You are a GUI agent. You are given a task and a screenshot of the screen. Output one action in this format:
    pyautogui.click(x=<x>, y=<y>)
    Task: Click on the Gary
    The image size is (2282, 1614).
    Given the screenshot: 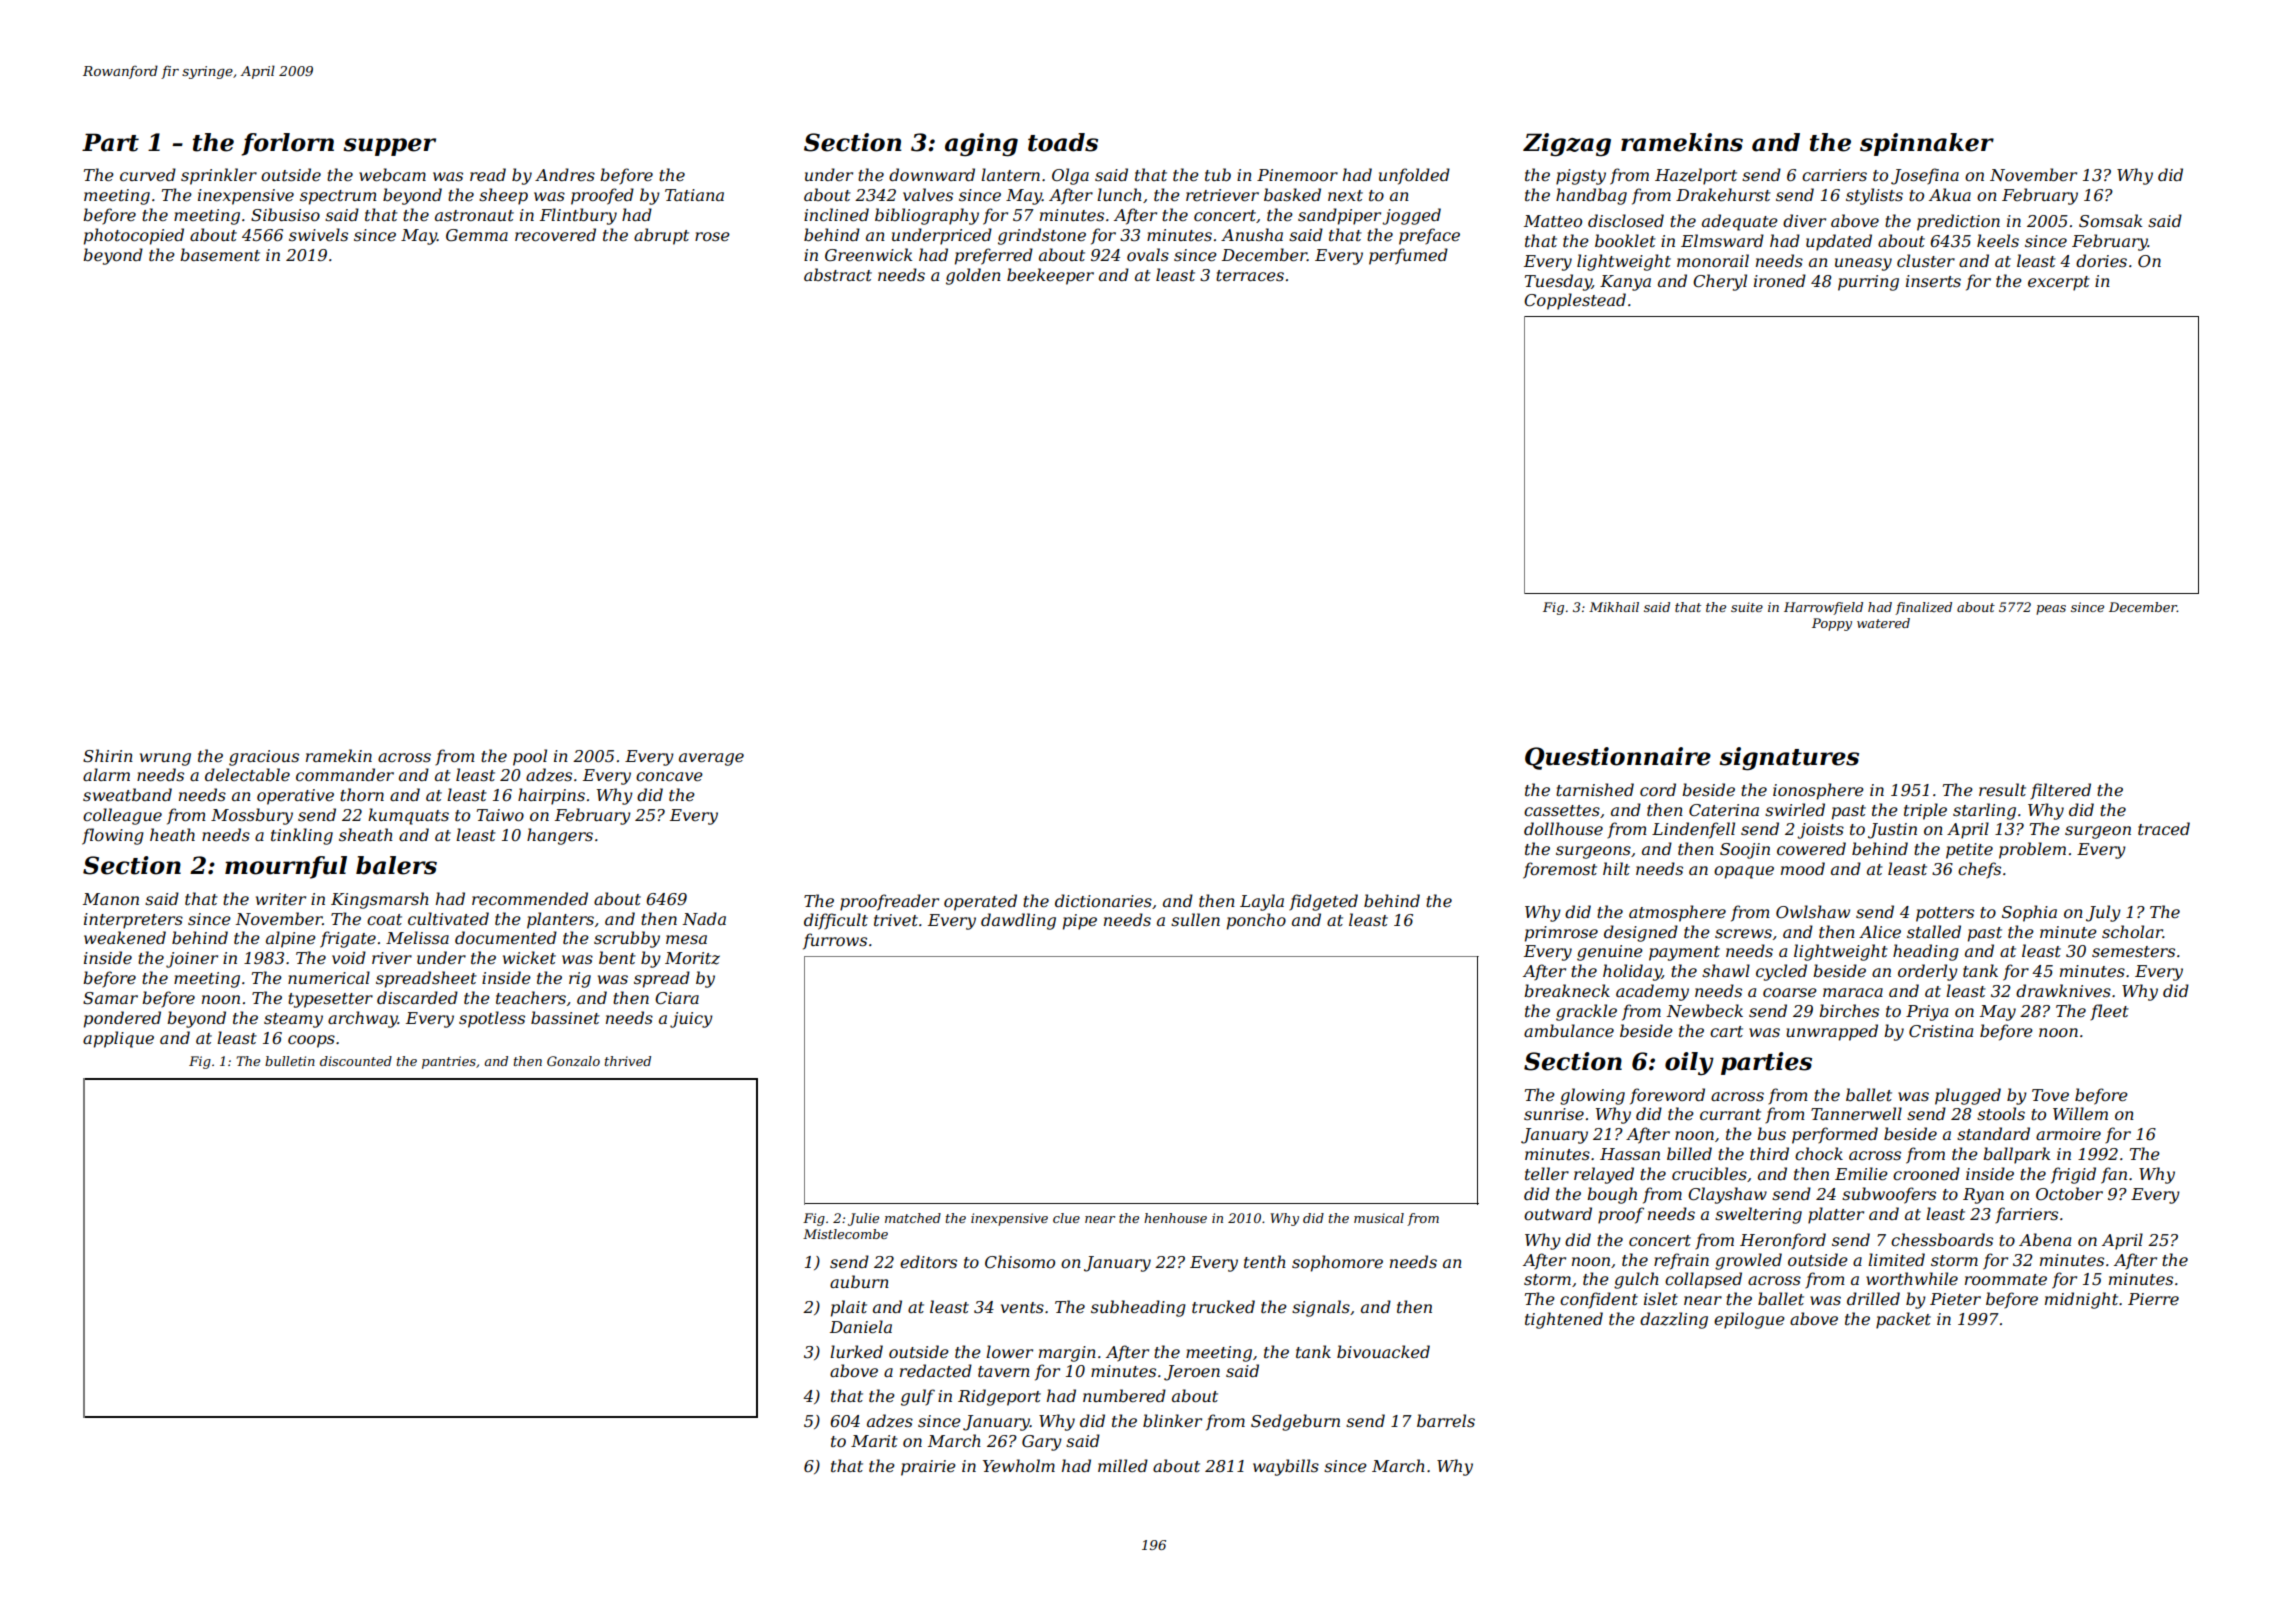 What is the action you would take?
    pyautogui.click(x=1042, y=1443)
